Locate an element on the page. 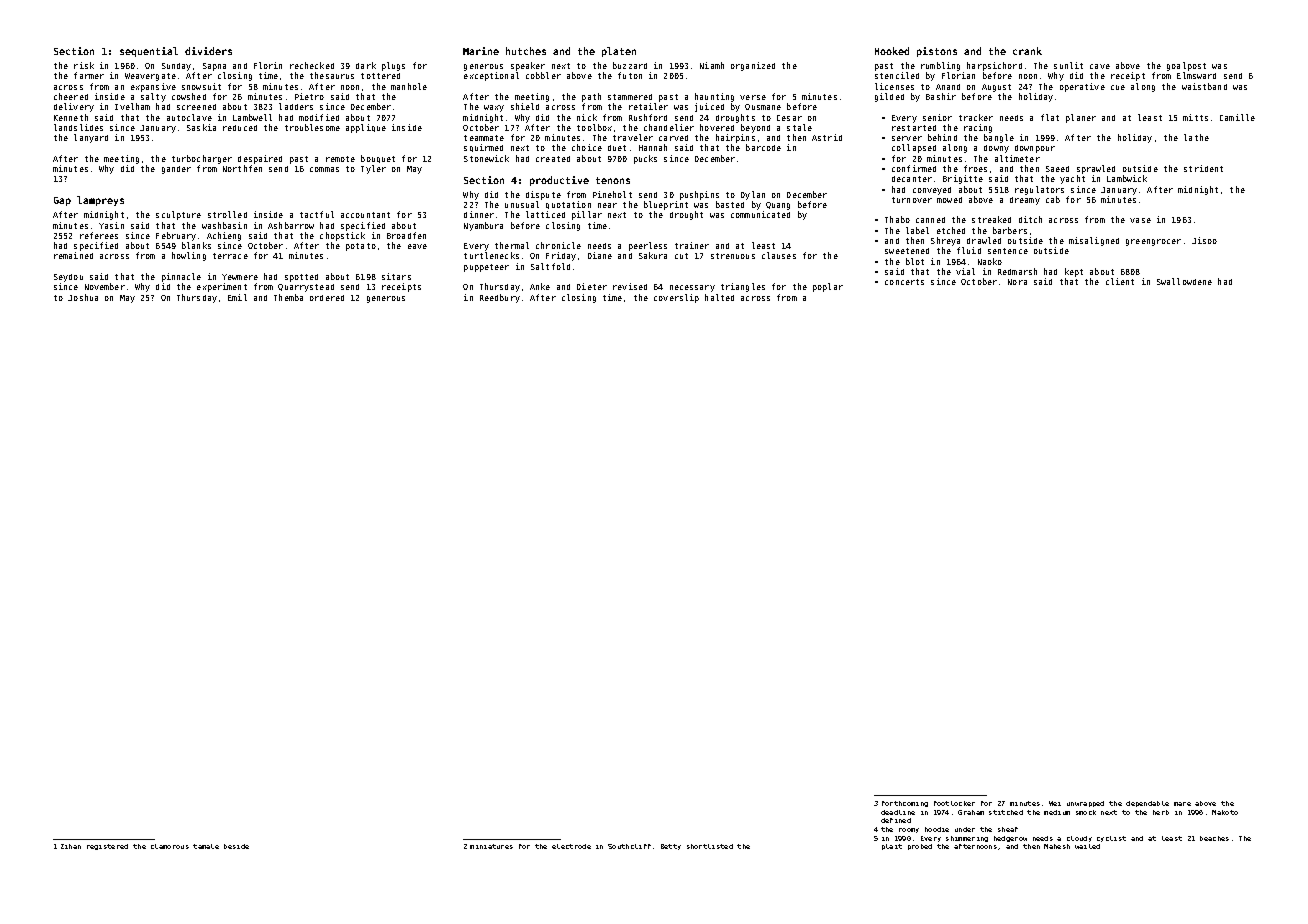 The image size is (1308, 924). coverslip is located at coordinates (676, 298).
